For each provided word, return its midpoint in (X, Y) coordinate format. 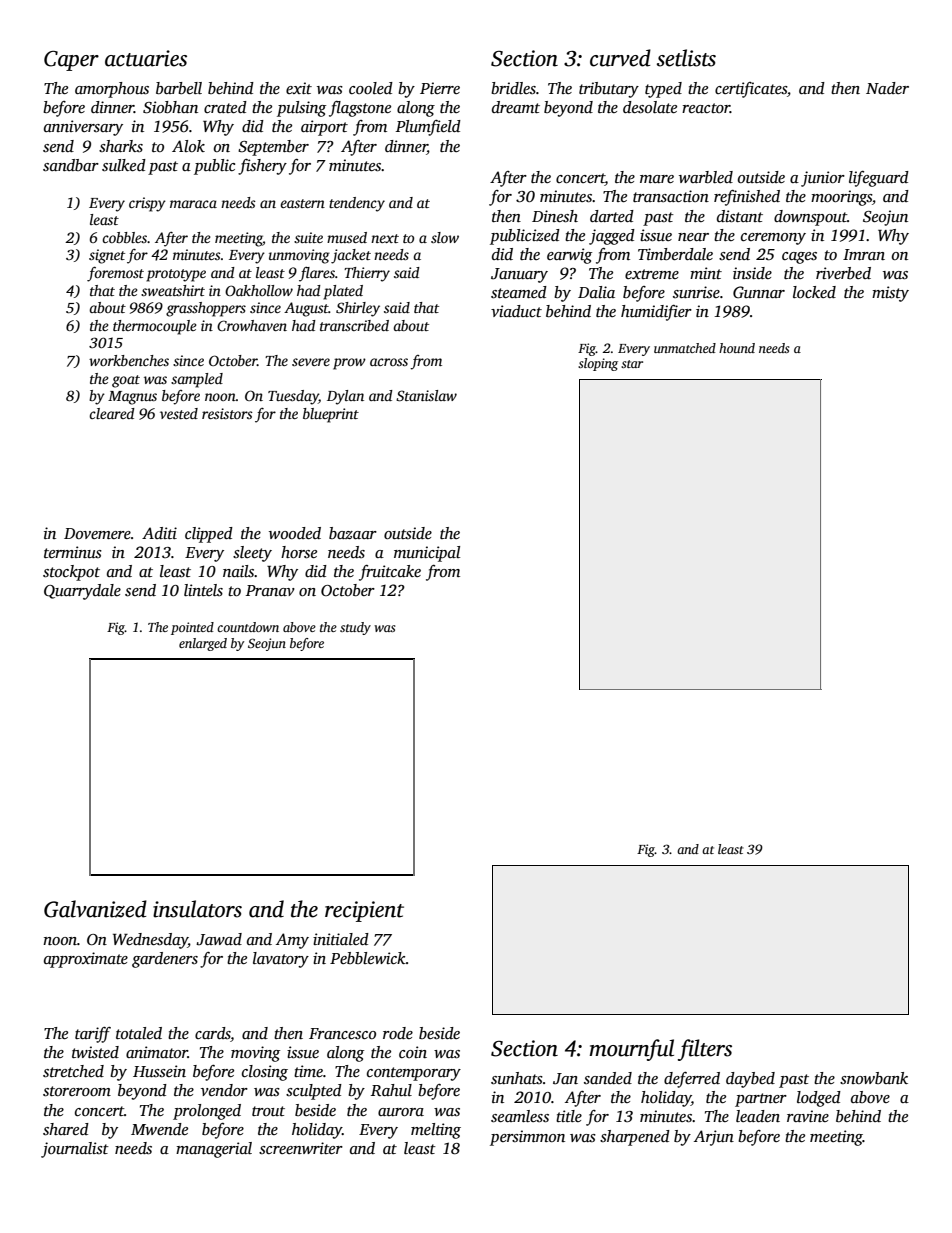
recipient (364, 911)
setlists (686, 58)
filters (705, 1050)
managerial (214, 1150)
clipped (209, 535)
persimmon (527, 1138)
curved (620, 58)
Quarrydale (82, 592)
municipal (427, 554)
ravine (808, 1116)
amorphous (112, 90)
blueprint (331, 415)
